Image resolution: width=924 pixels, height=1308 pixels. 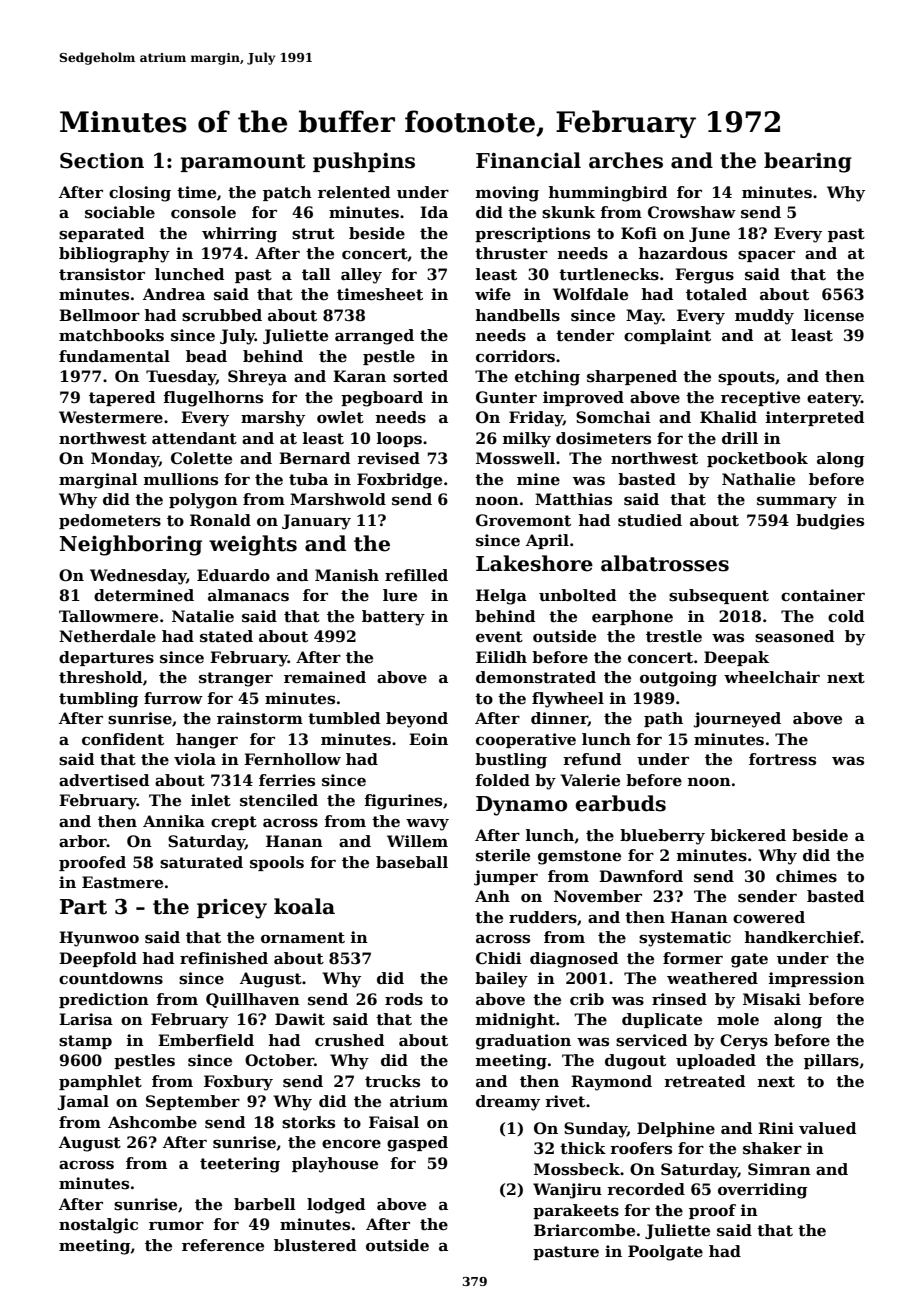 I want to click on tumbling, so click(x=98, y=700).
